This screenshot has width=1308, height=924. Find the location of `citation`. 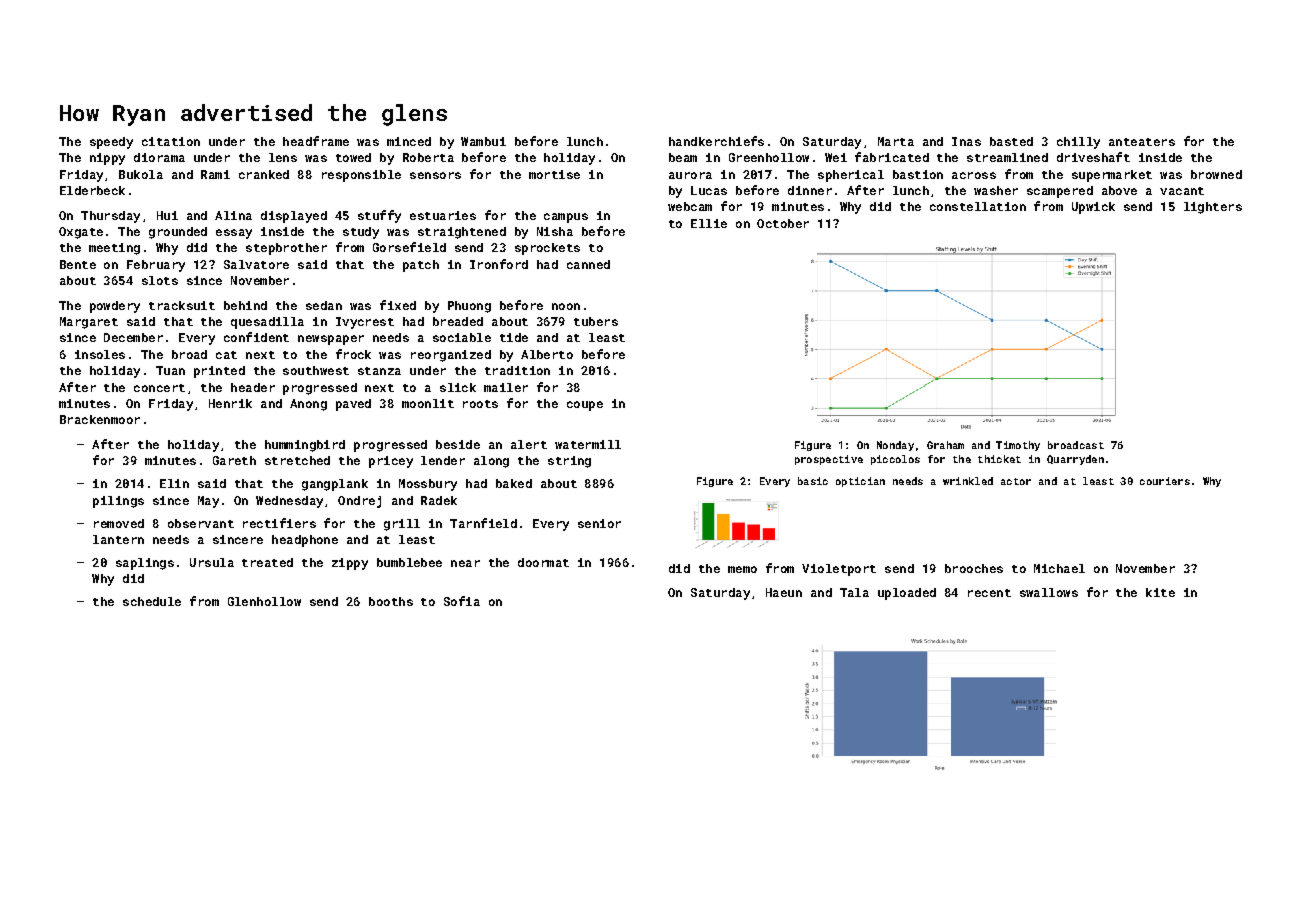

citation is located at coordinates (171, 141).
